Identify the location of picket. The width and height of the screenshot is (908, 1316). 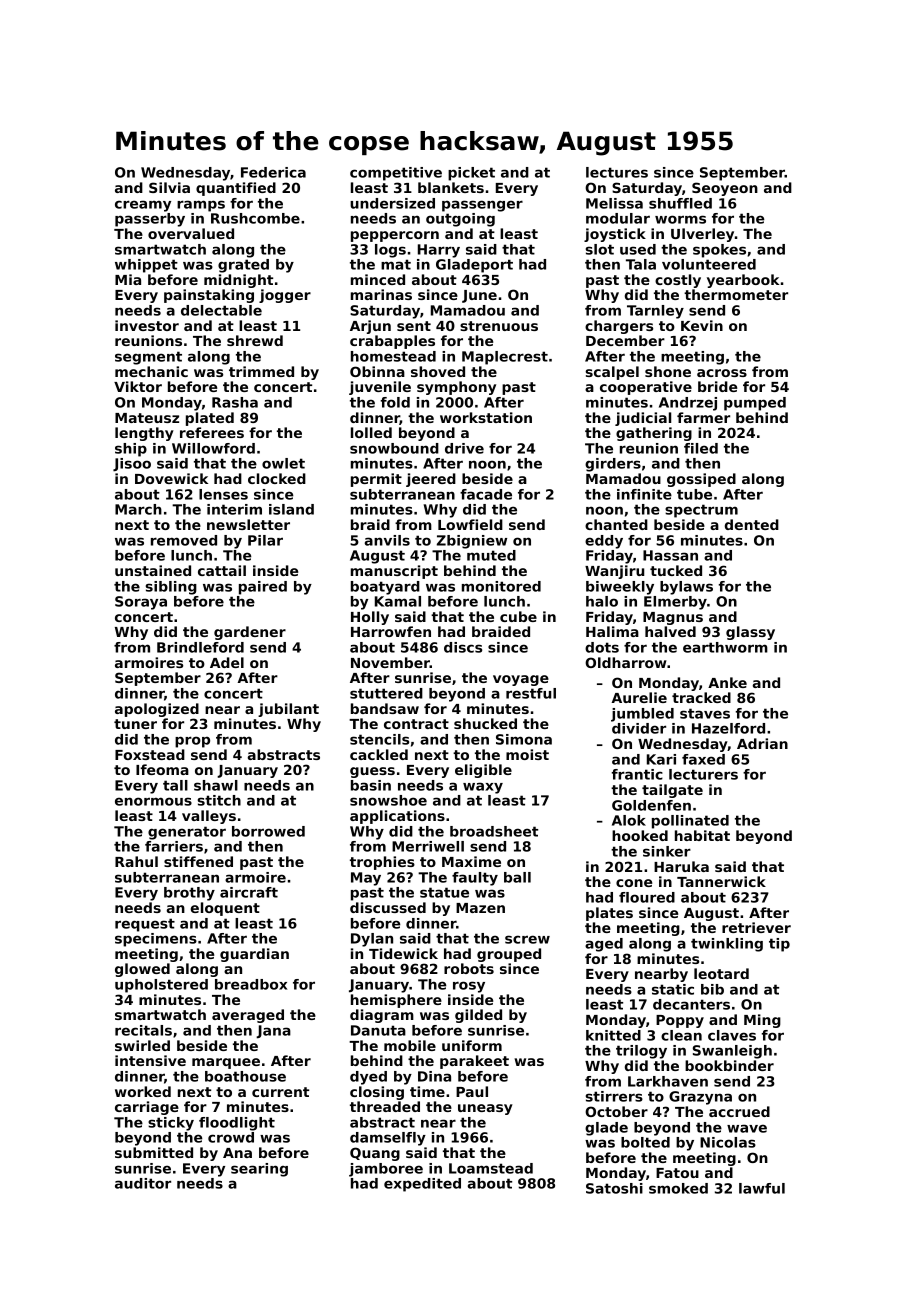
(471, 174).
